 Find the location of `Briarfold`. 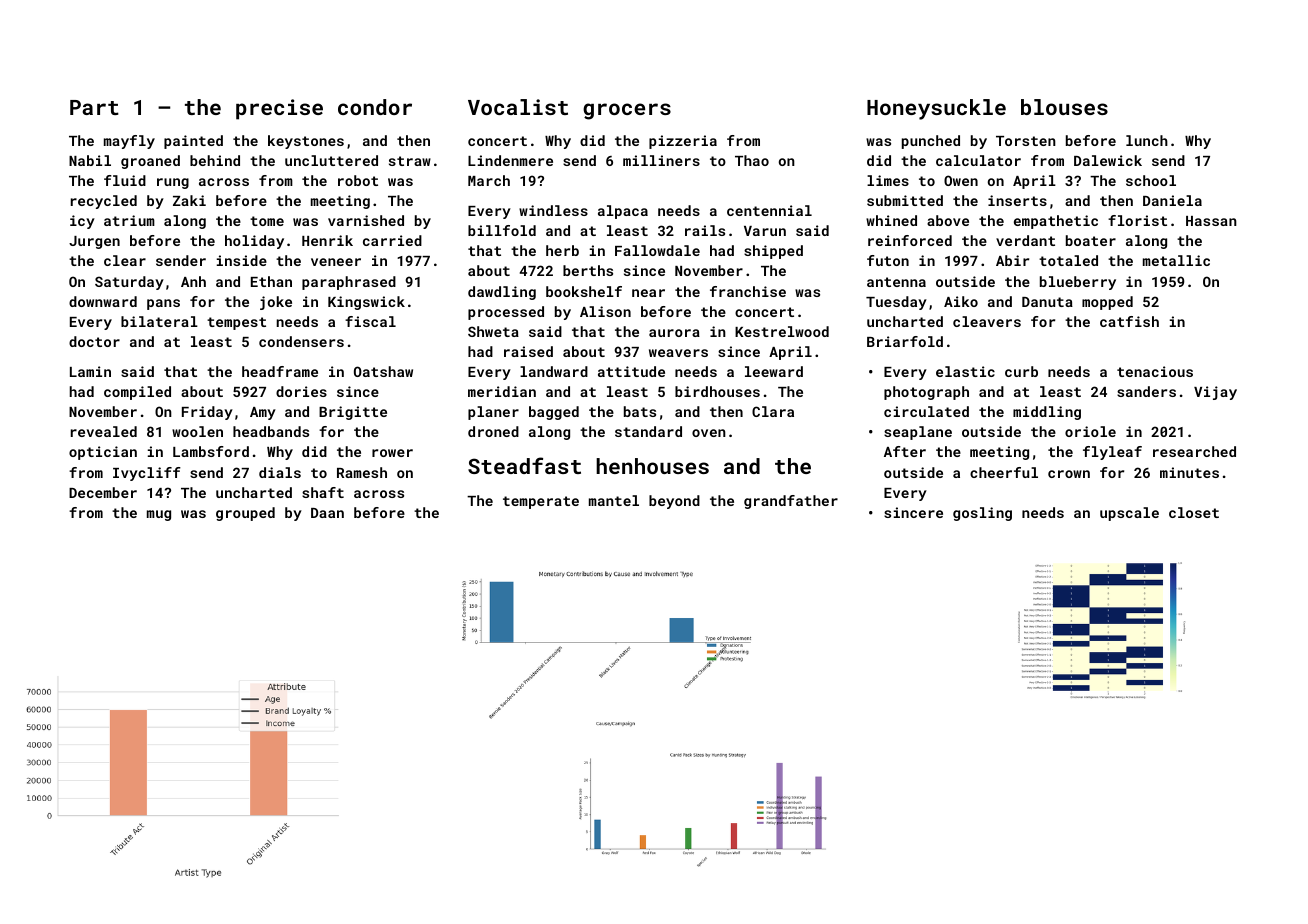

Briarfold is located at coordinates (905, 341).
